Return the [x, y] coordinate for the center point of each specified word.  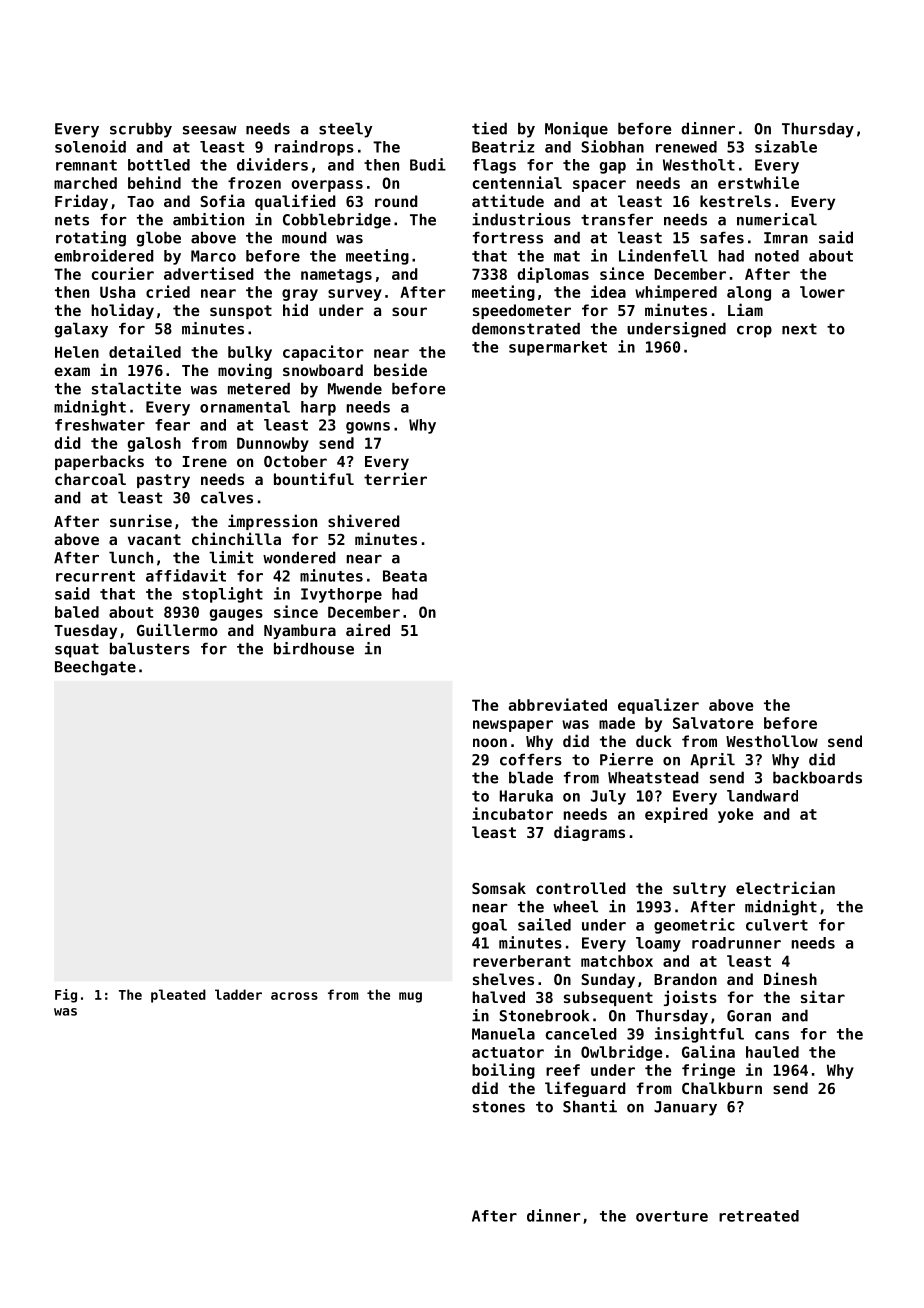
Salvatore [713, 723]
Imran [786, 238]
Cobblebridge [337, 221]
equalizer [658, 706]
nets [72, 220]
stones [499, 1107]
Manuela [503, 1034]
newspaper [513, 726]
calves [227, 497]
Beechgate [95, 668]
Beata [405, 576]
